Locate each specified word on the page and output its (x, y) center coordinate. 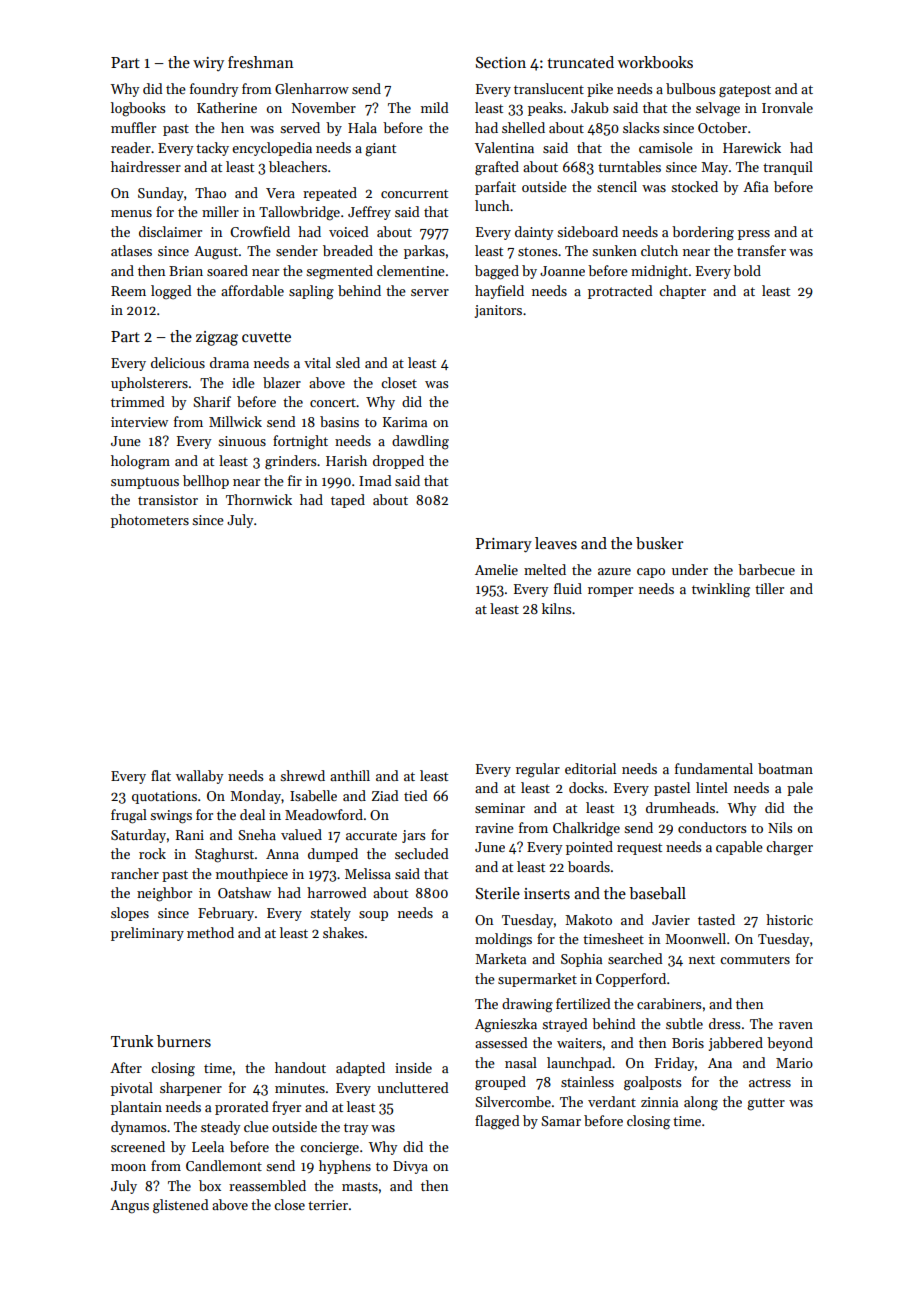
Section (501, 62)
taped (348, 501)
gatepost (745, 91)
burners (184, 1041)
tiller (769, 588)
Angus (129, 1207)
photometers (150, 521)
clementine (411, 270)
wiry (208, 64)
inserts (547, 893)
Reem (128, 291)
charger (789, 848)
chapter (682, 292)
